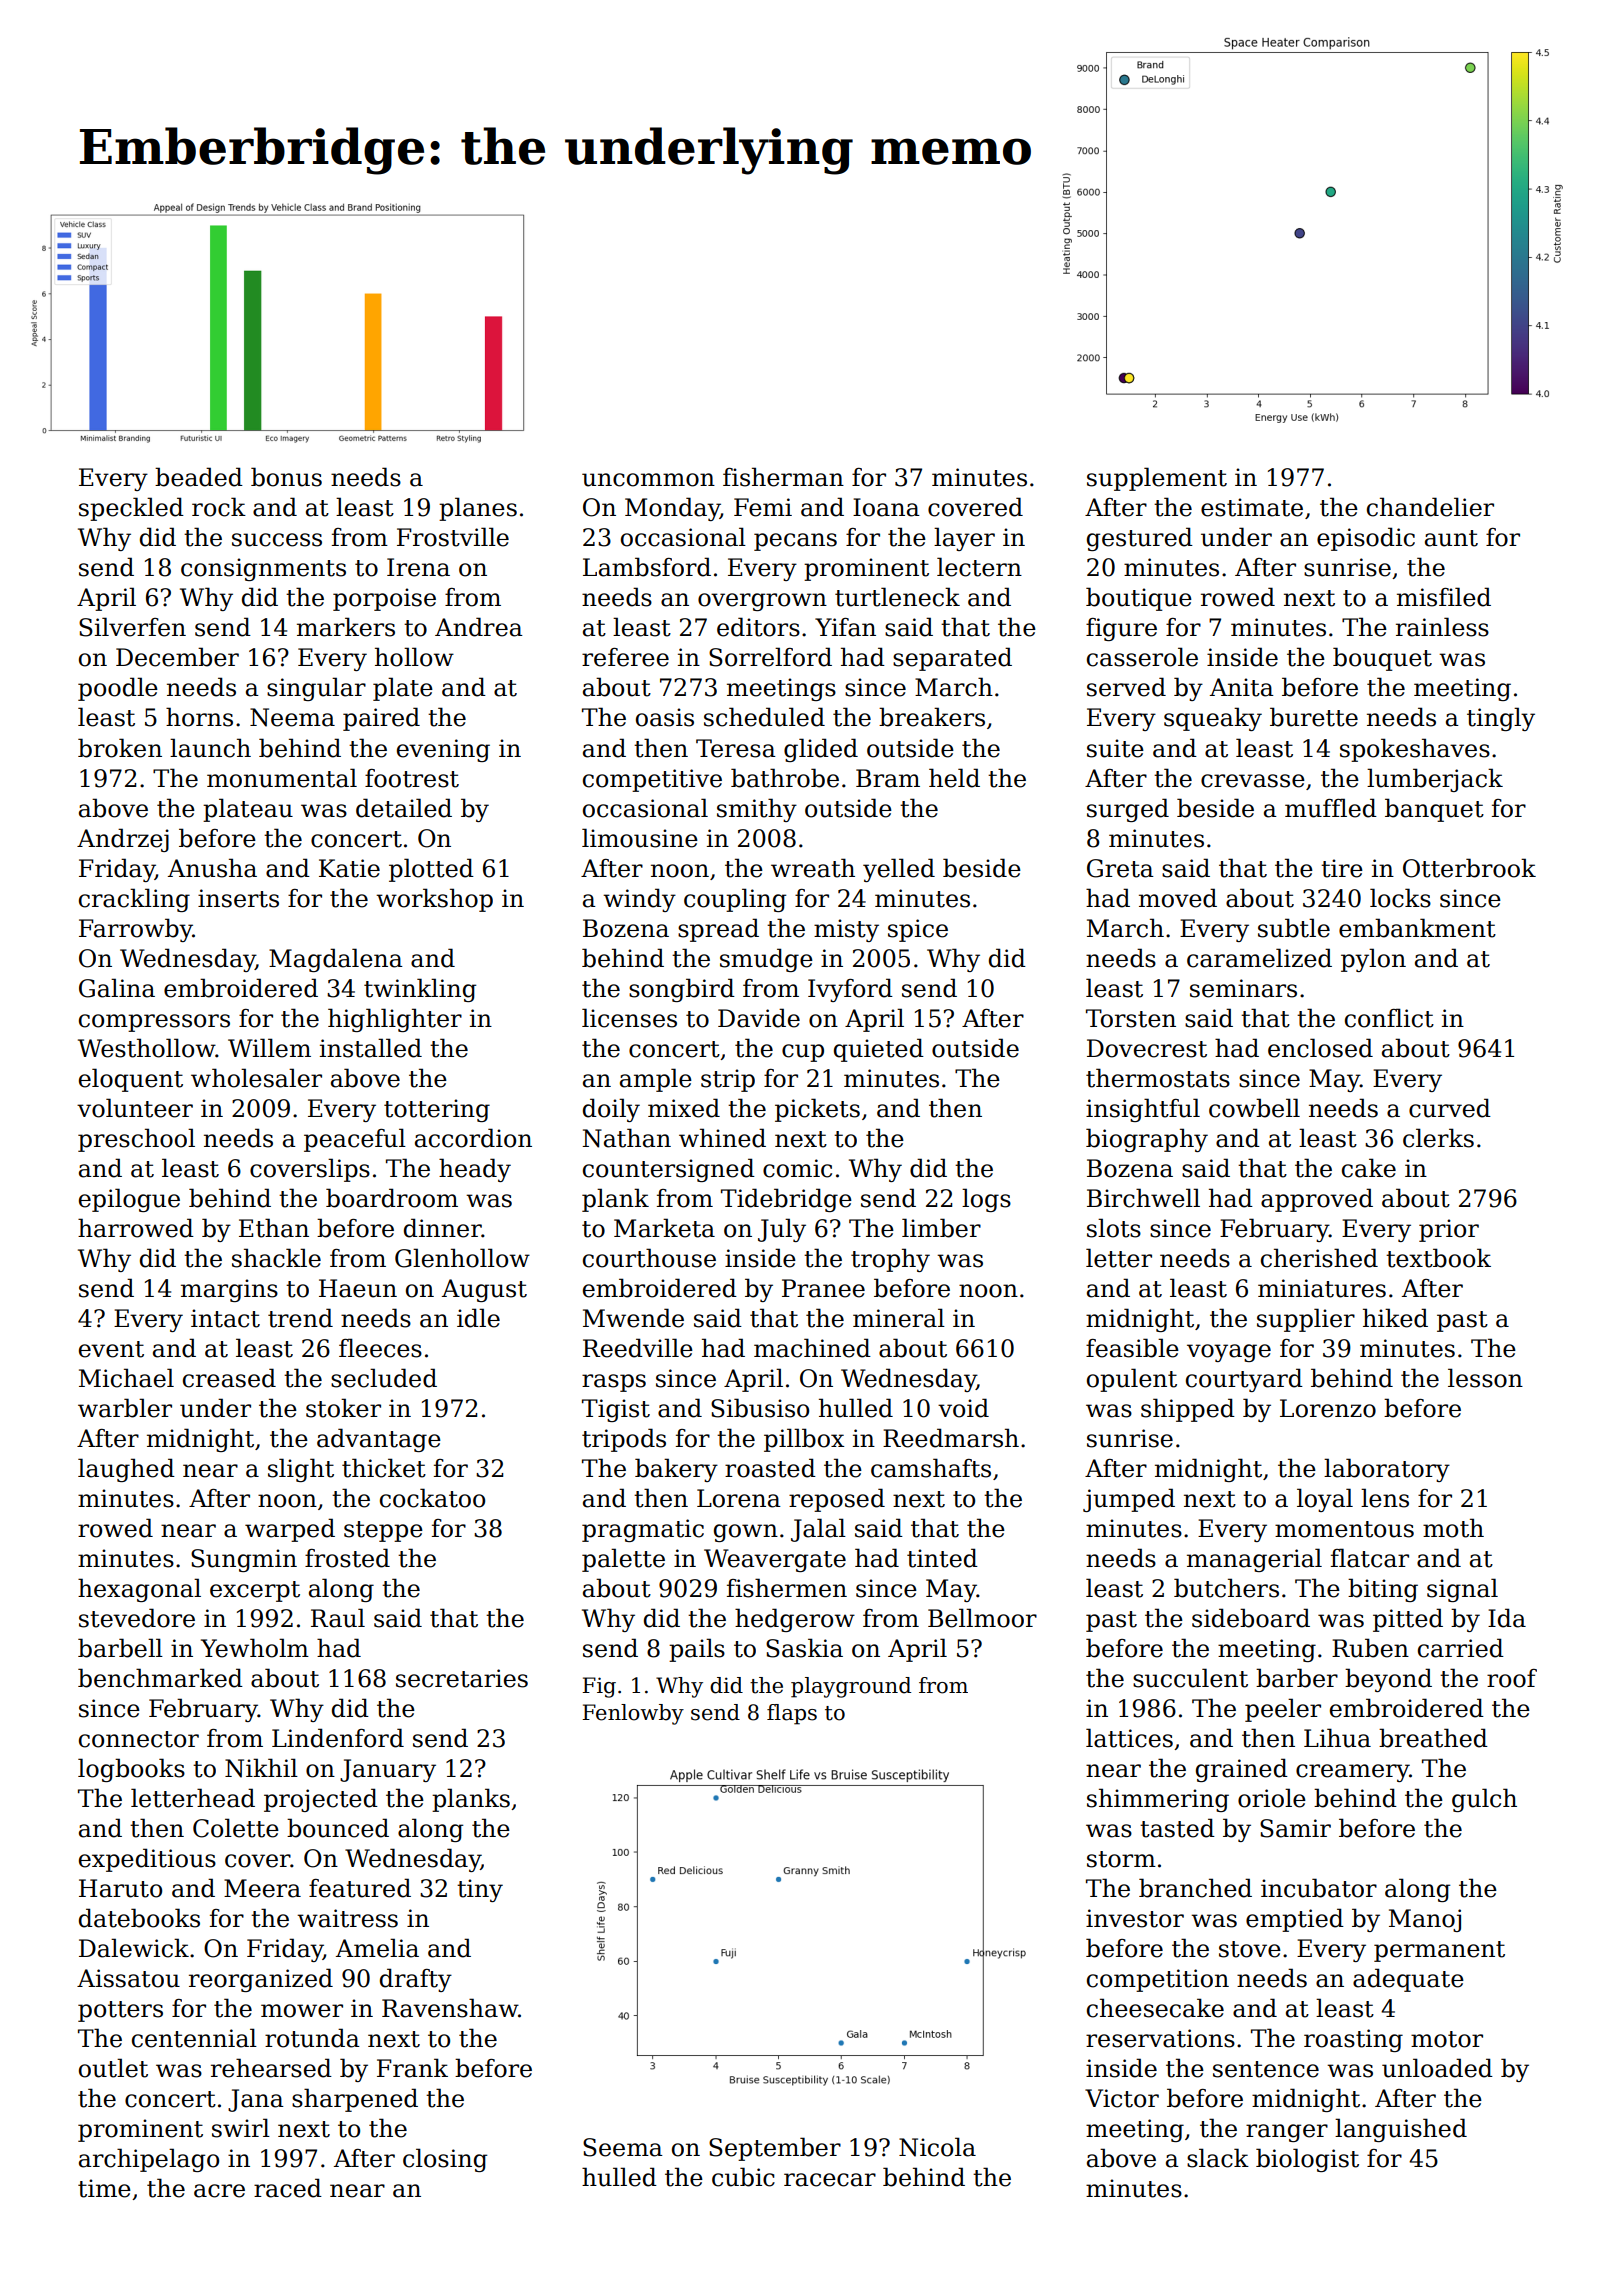 This document has width=1620, height=2292. Describe the element at coordinates (648, 480) in the document. I see `uncommon` at that location.
